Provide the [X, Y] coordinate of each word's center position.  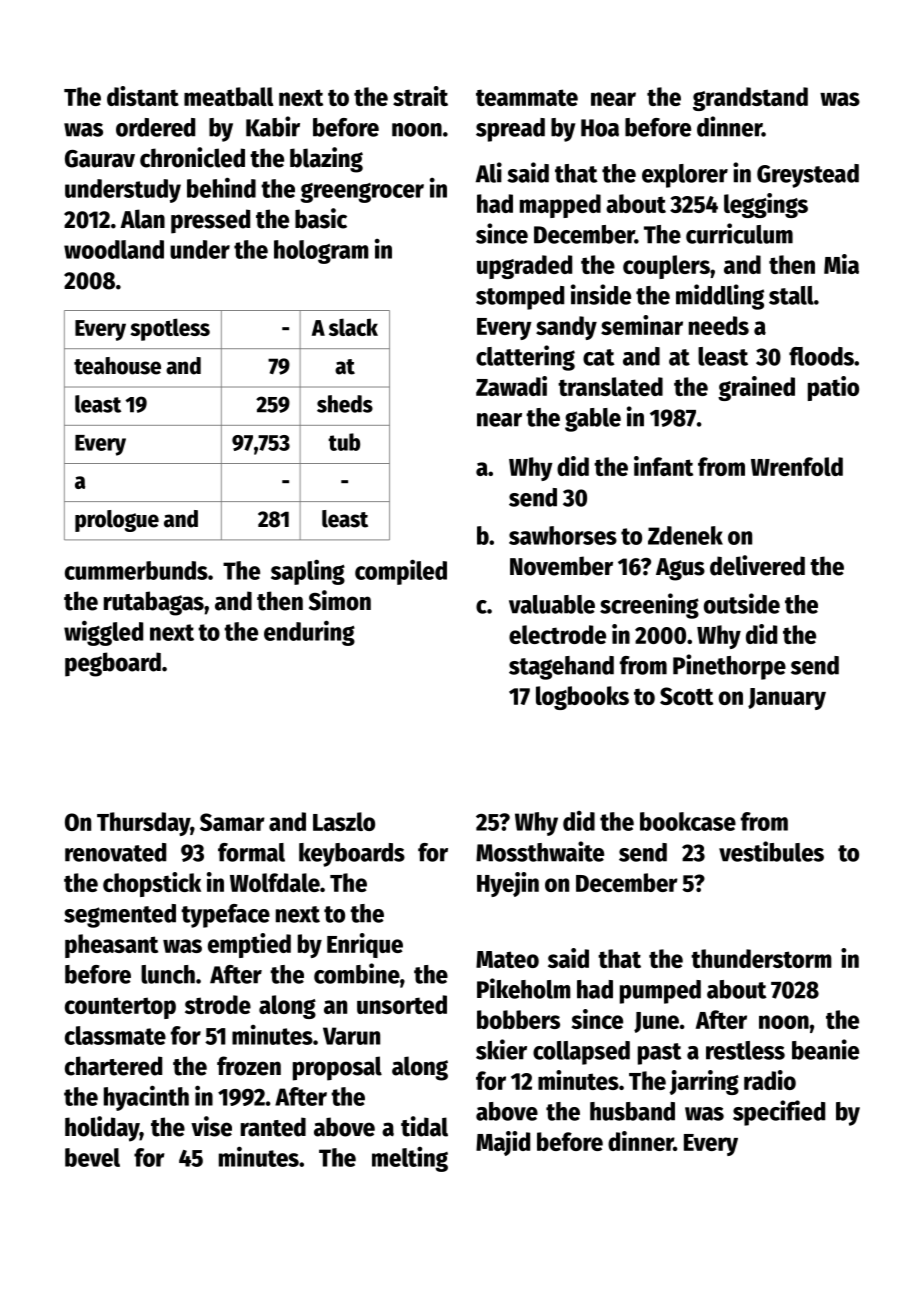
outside [742, 603]
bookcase [688, 821]
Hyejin [508, 884]
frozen [249, 1066]
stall [791, 295]
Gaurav [100, 159]
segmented [120, 916]
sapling [308, 572]
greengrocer [362, 193]
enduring [309, 633]
